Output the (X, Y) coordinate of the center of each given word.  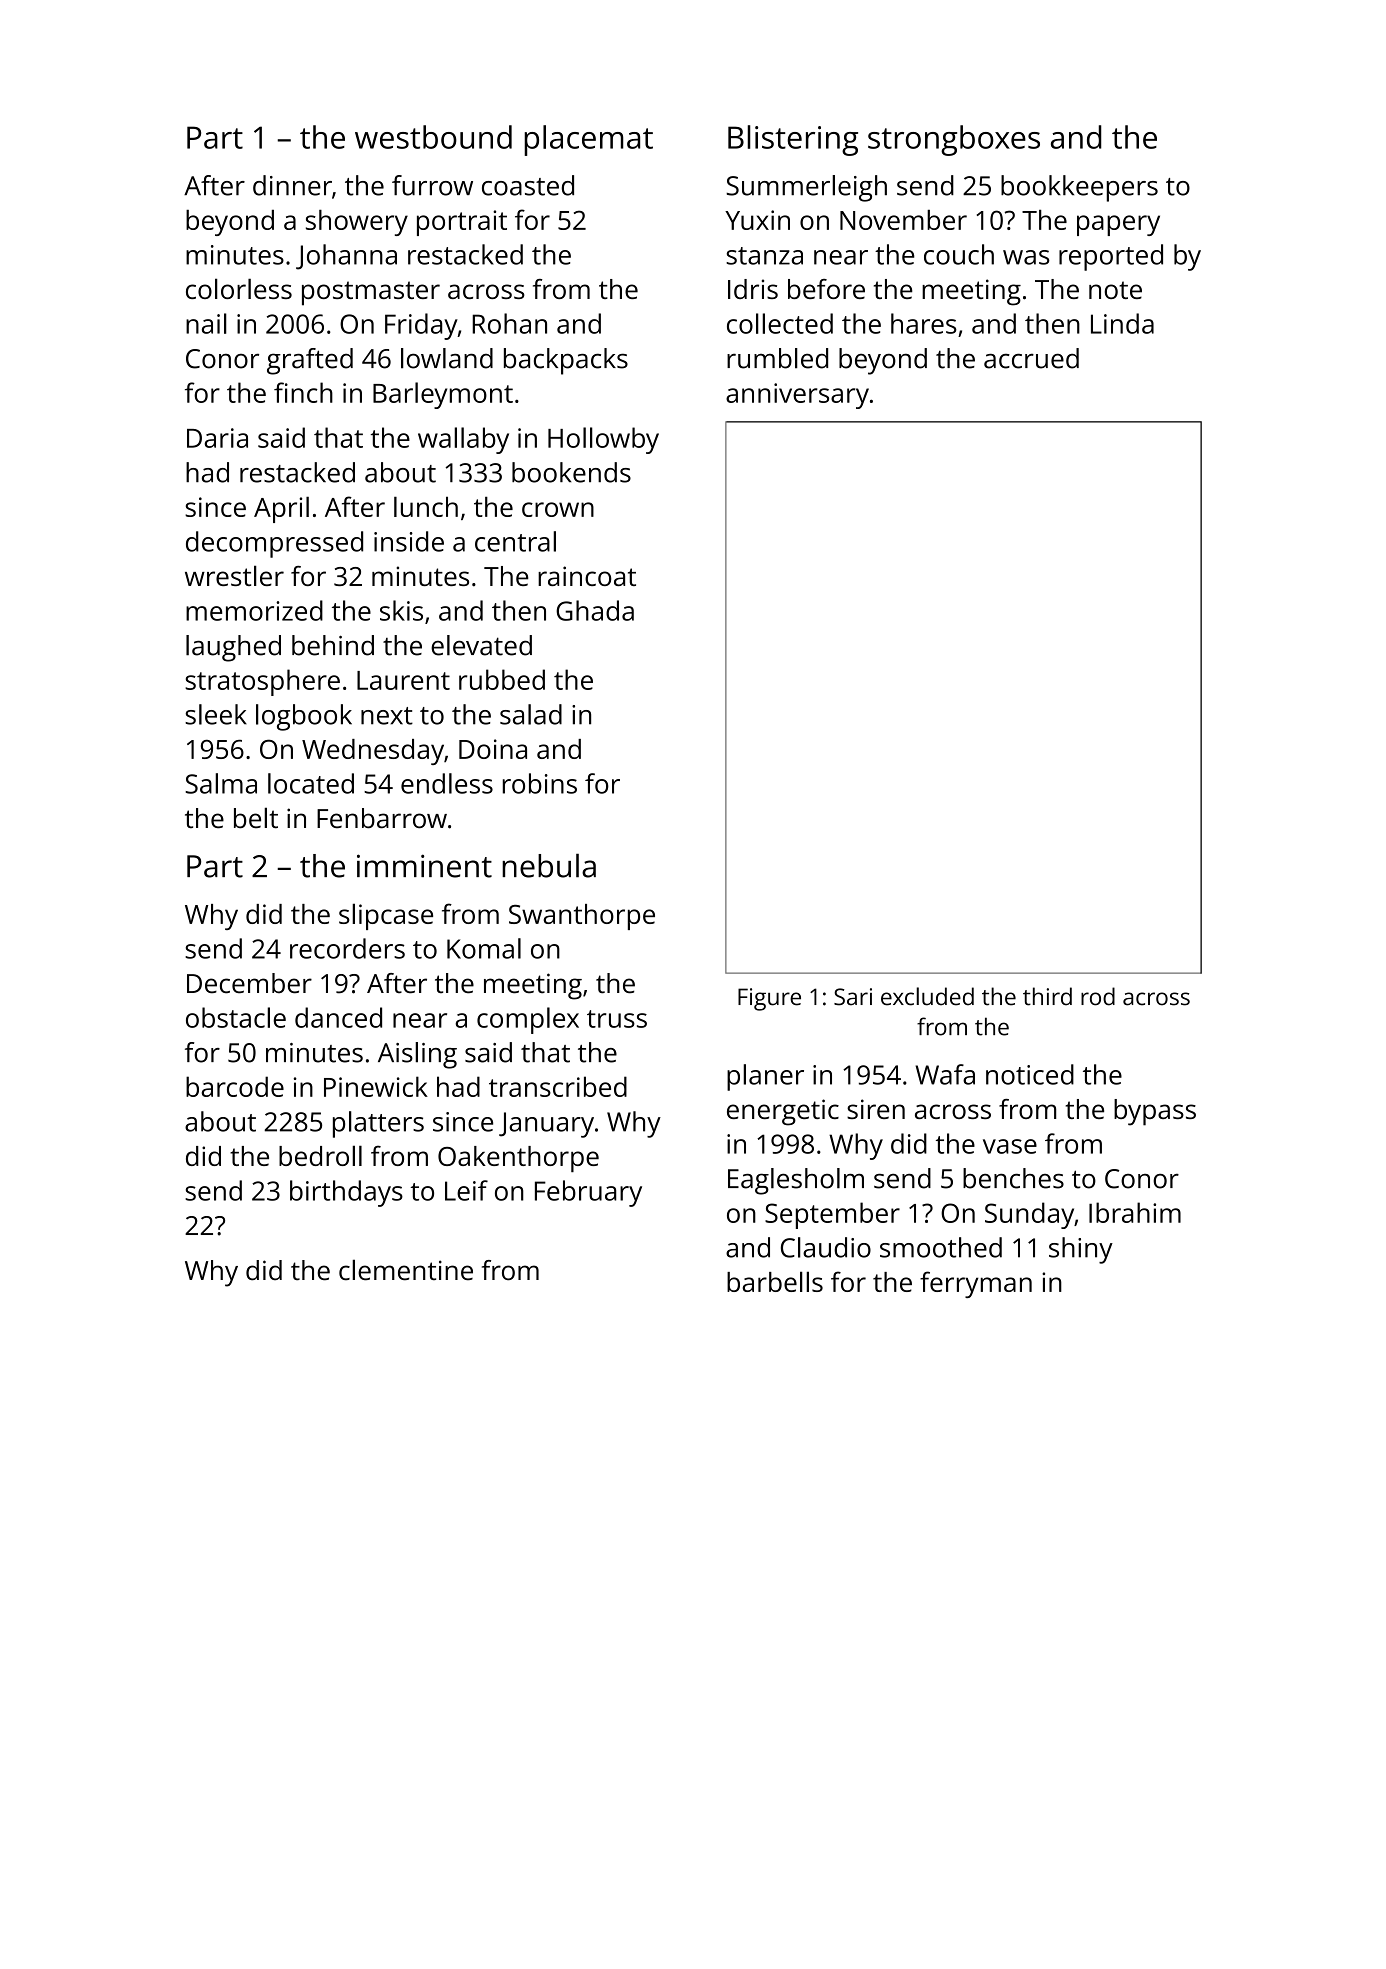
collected (780, 323)
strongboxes (954, 140)
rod (1098, 996)
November (903, 220)
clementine (406, 1270)
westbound (433, 137)
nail (206, 323)
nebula (549, 865)
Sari (853, 997)
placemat (588, 140)
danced (338, 1017)
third (1047, 996)
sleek (216, 714)
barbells (775, 1281)
